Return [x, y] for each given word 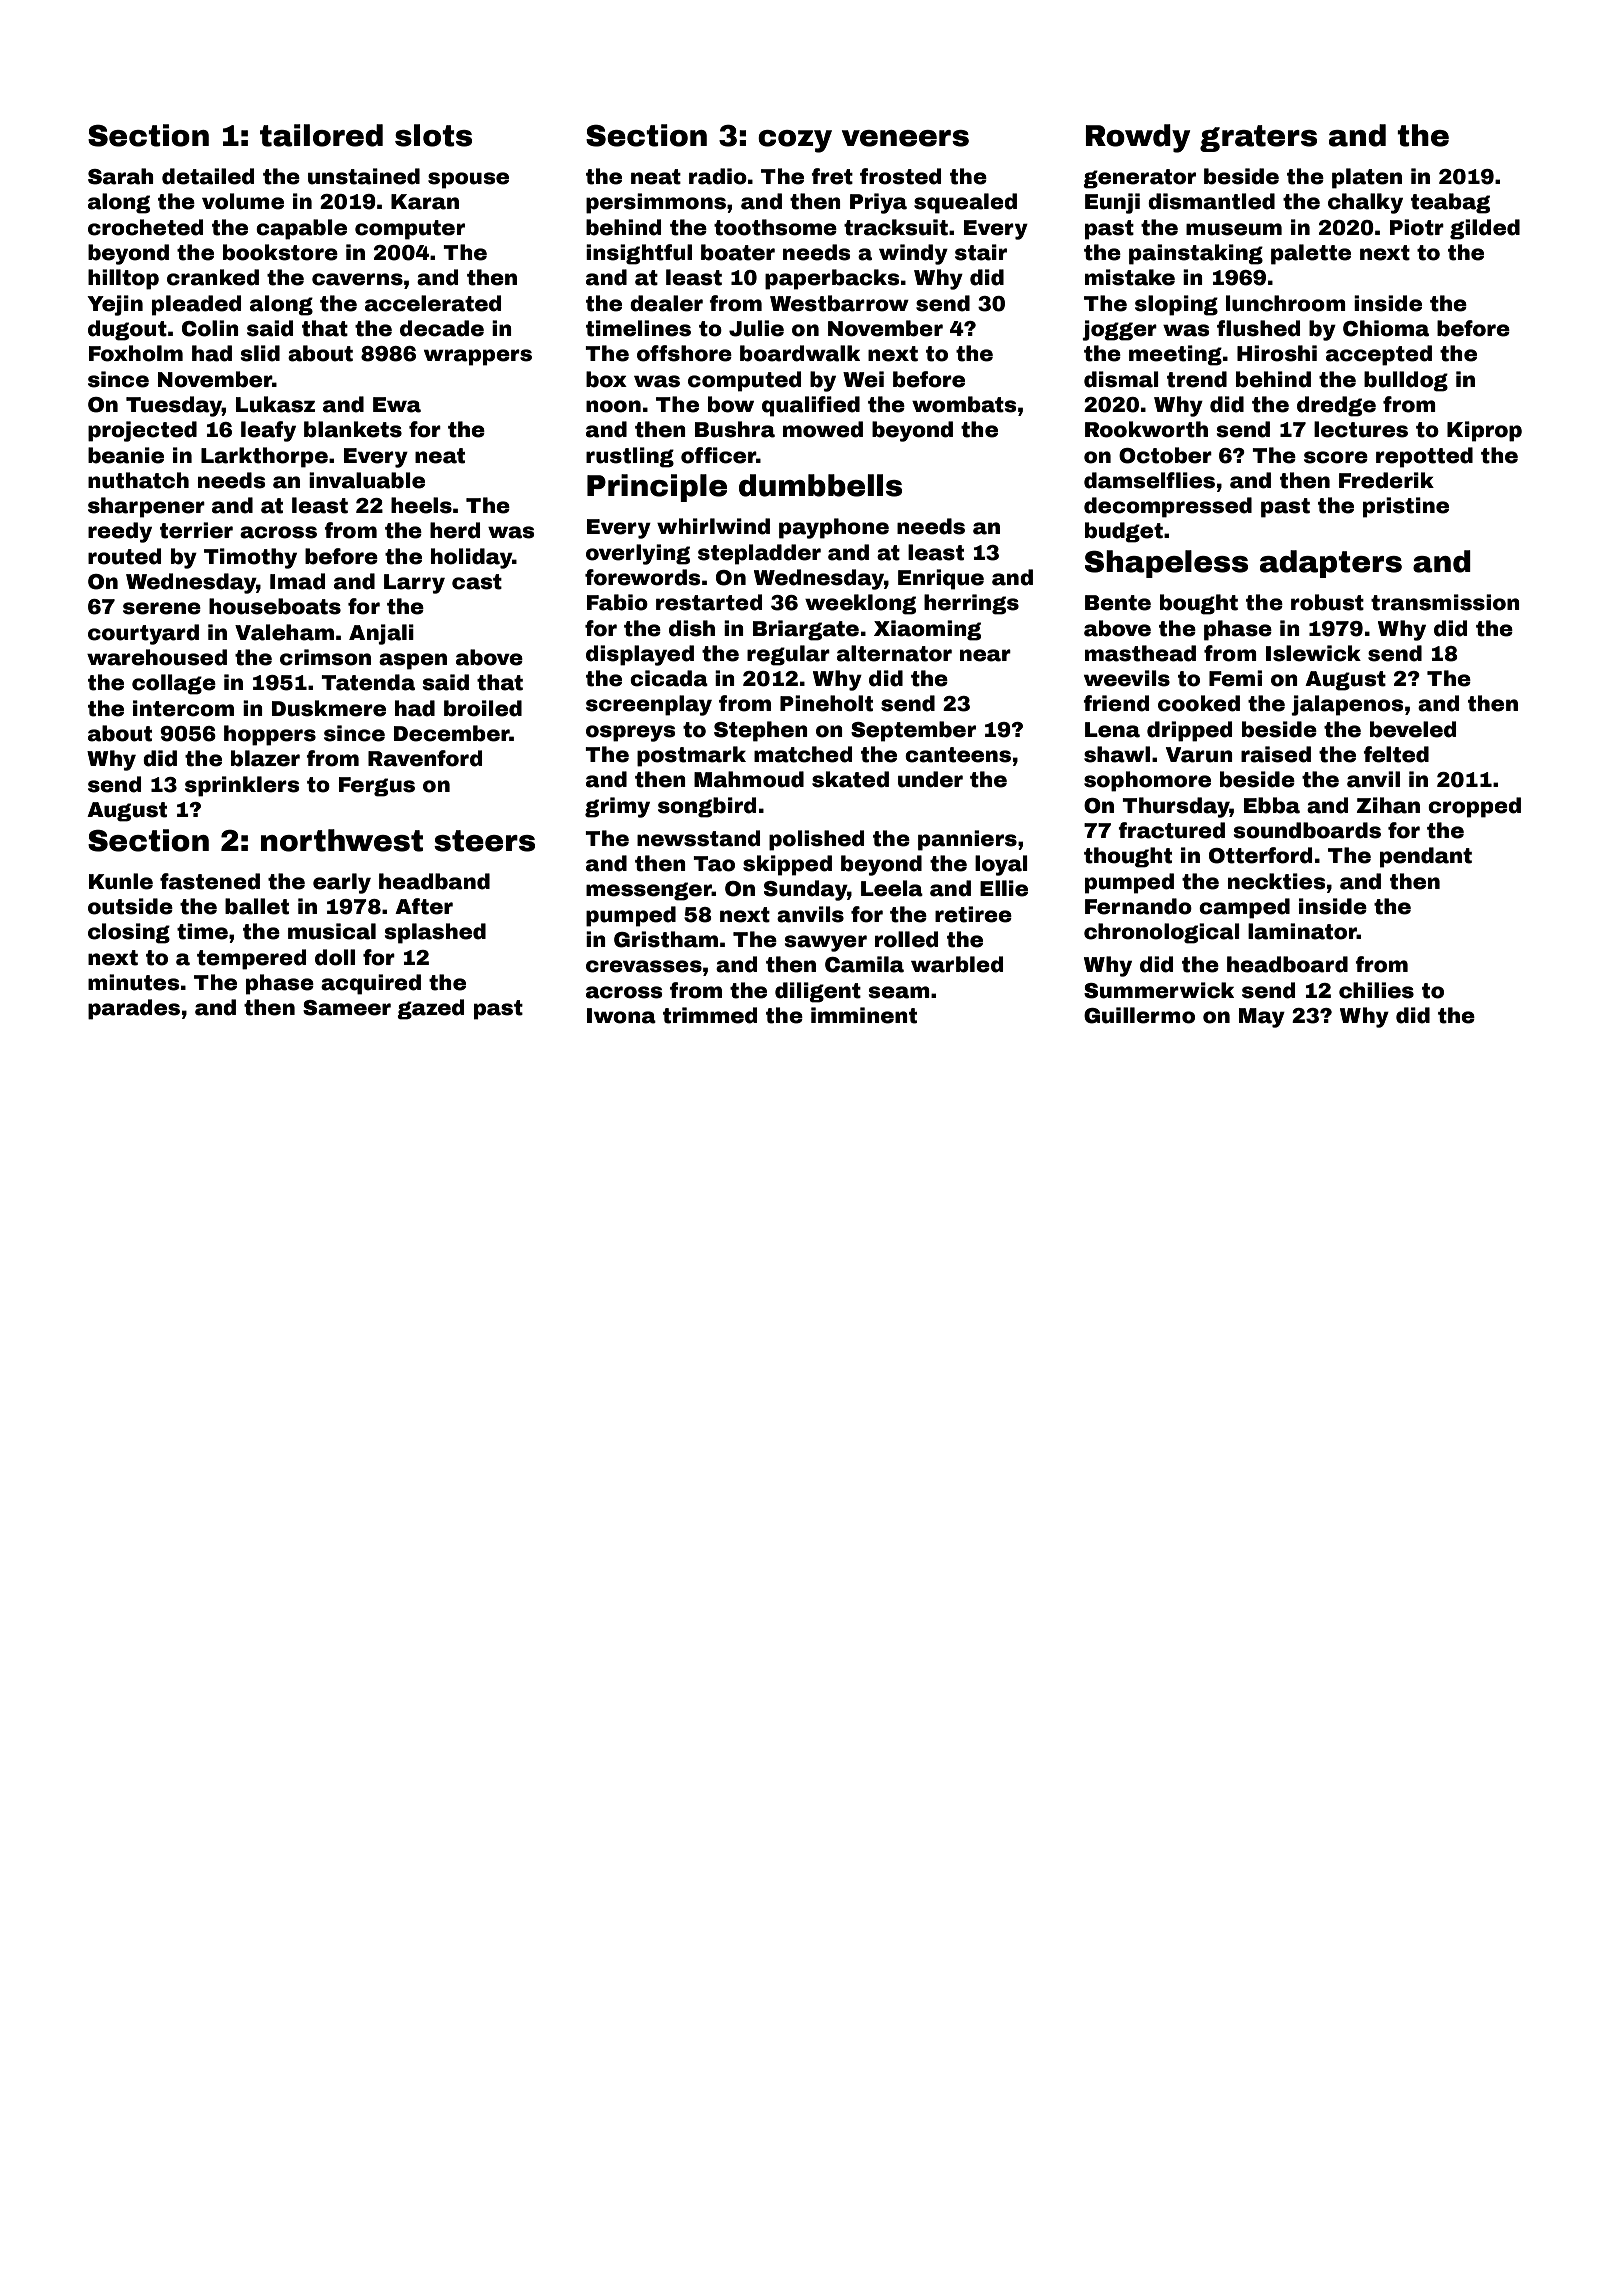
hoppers [270, 735]
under [930, 779]
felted [1396, 754]
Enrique [941, 579]
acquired [371, 984]
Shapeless [1166, 564]
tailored [321, 135]
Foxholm [136, 353]
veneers [905, 138]
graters [1258, 138]
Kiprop [1484, 431]
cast [477, 582]
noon [613, 406]
